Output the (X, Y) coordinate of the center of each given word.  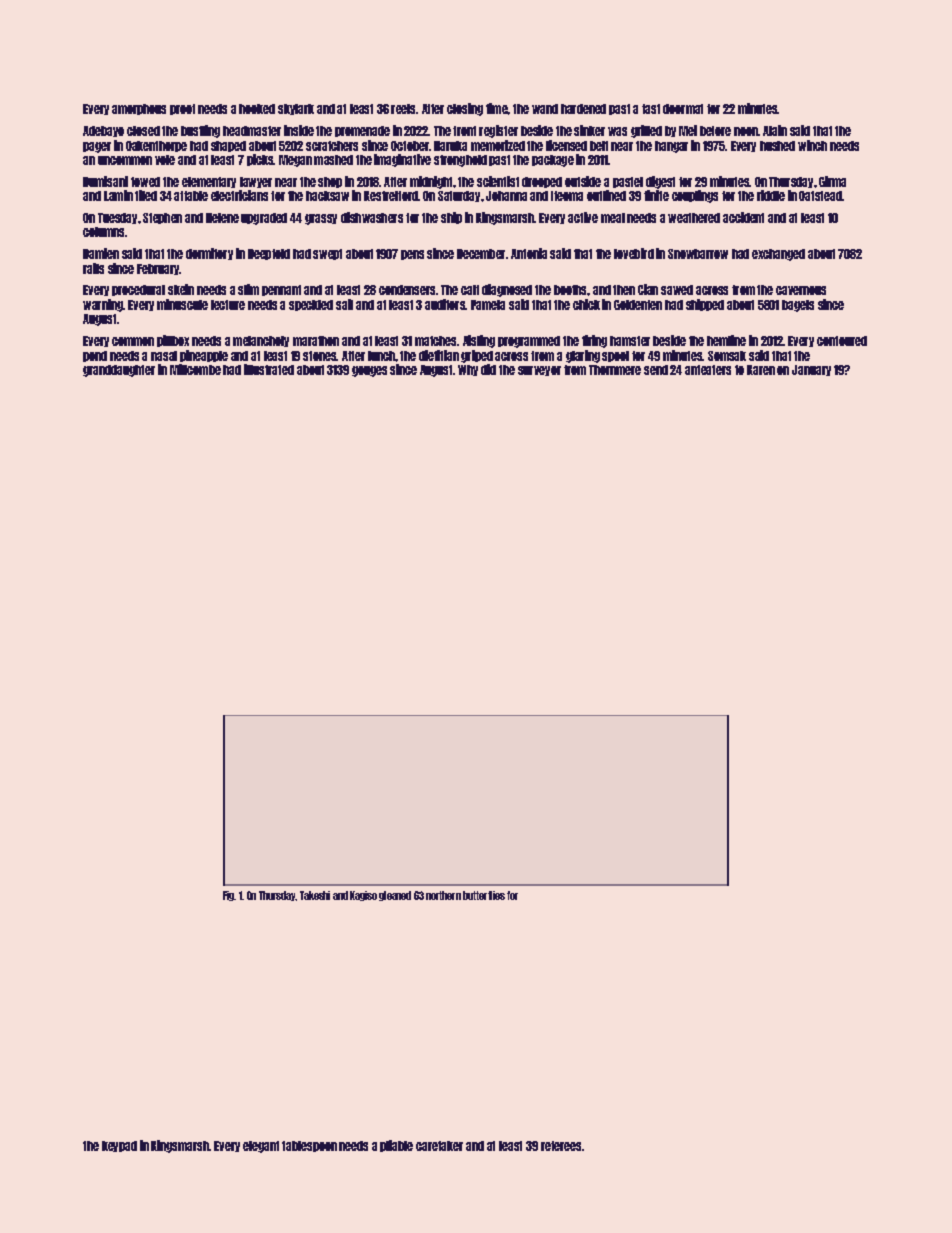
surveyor (539, 371)
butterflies (484, 895)
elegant (261, 1147)
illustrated (269, 369)
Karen (761, 370)
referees (561, 1146)
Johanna (506, 196)
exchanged (778, 255)
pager (97, 147)
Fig (229, 896)
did (488, 369)
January (811, 370)
